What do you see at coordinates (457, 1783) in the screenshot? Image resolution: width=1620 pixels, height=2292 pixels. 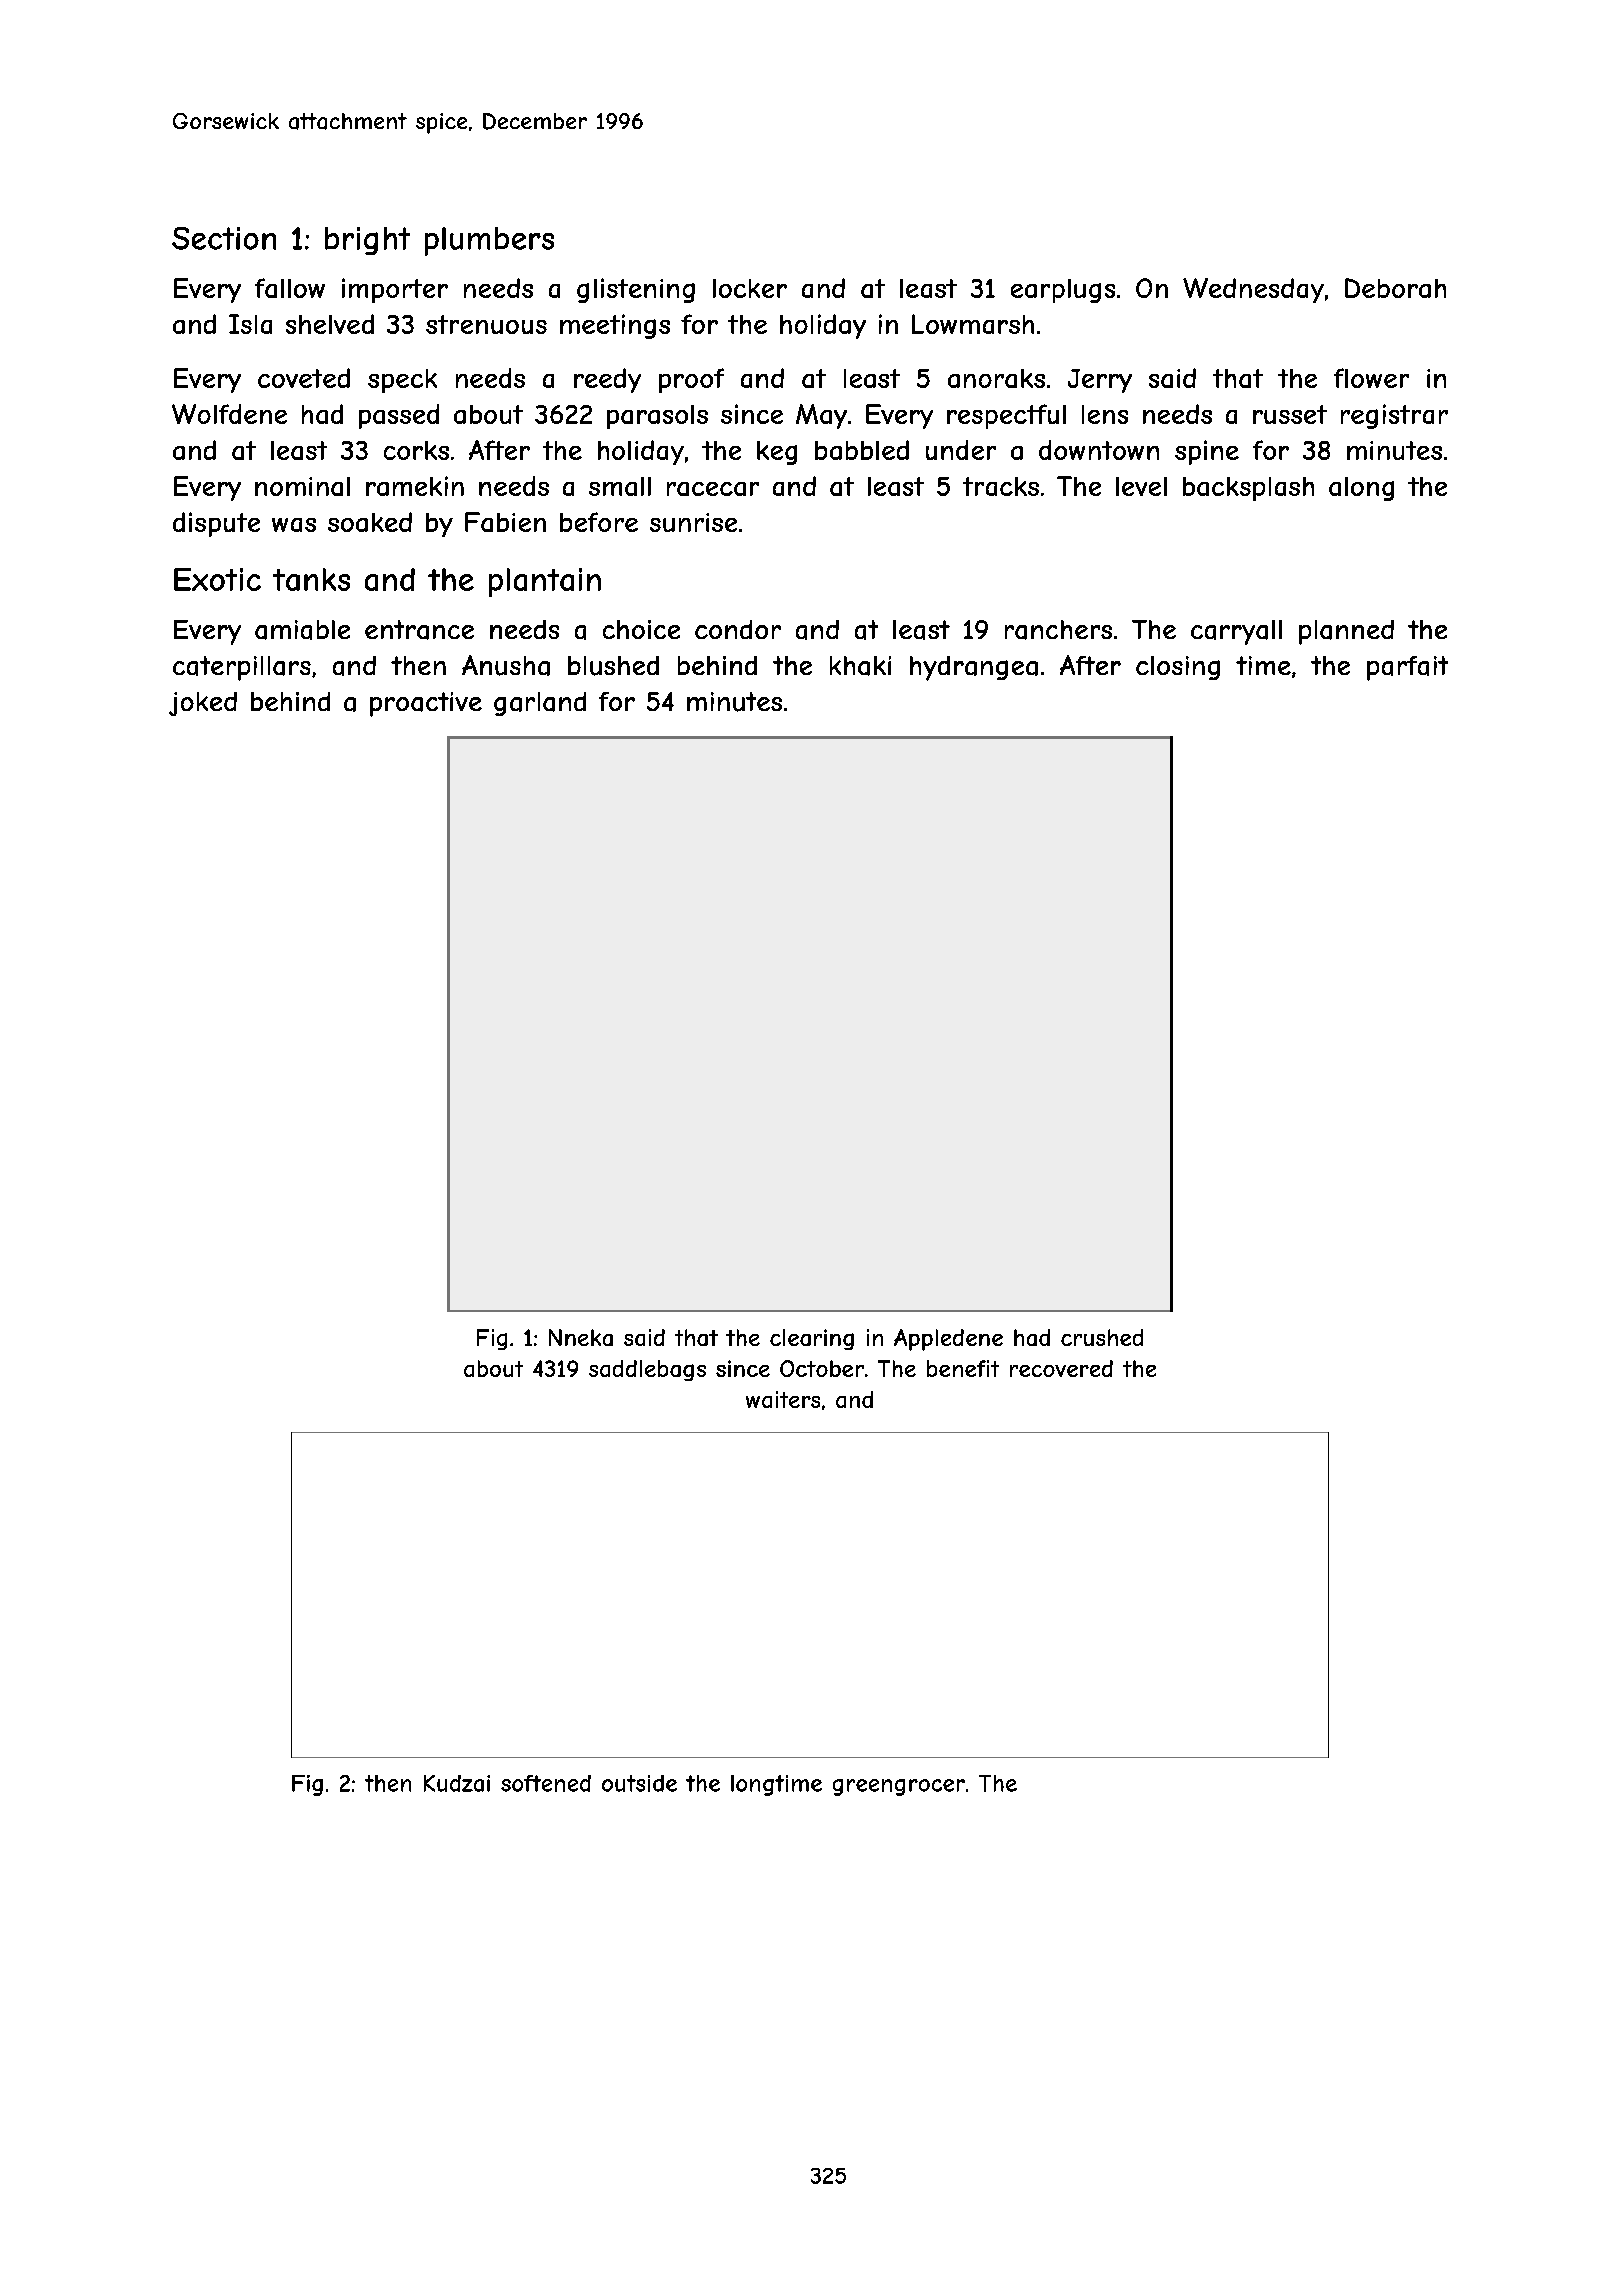 I see `Kudzai` at bounding box center [457, 1783].
